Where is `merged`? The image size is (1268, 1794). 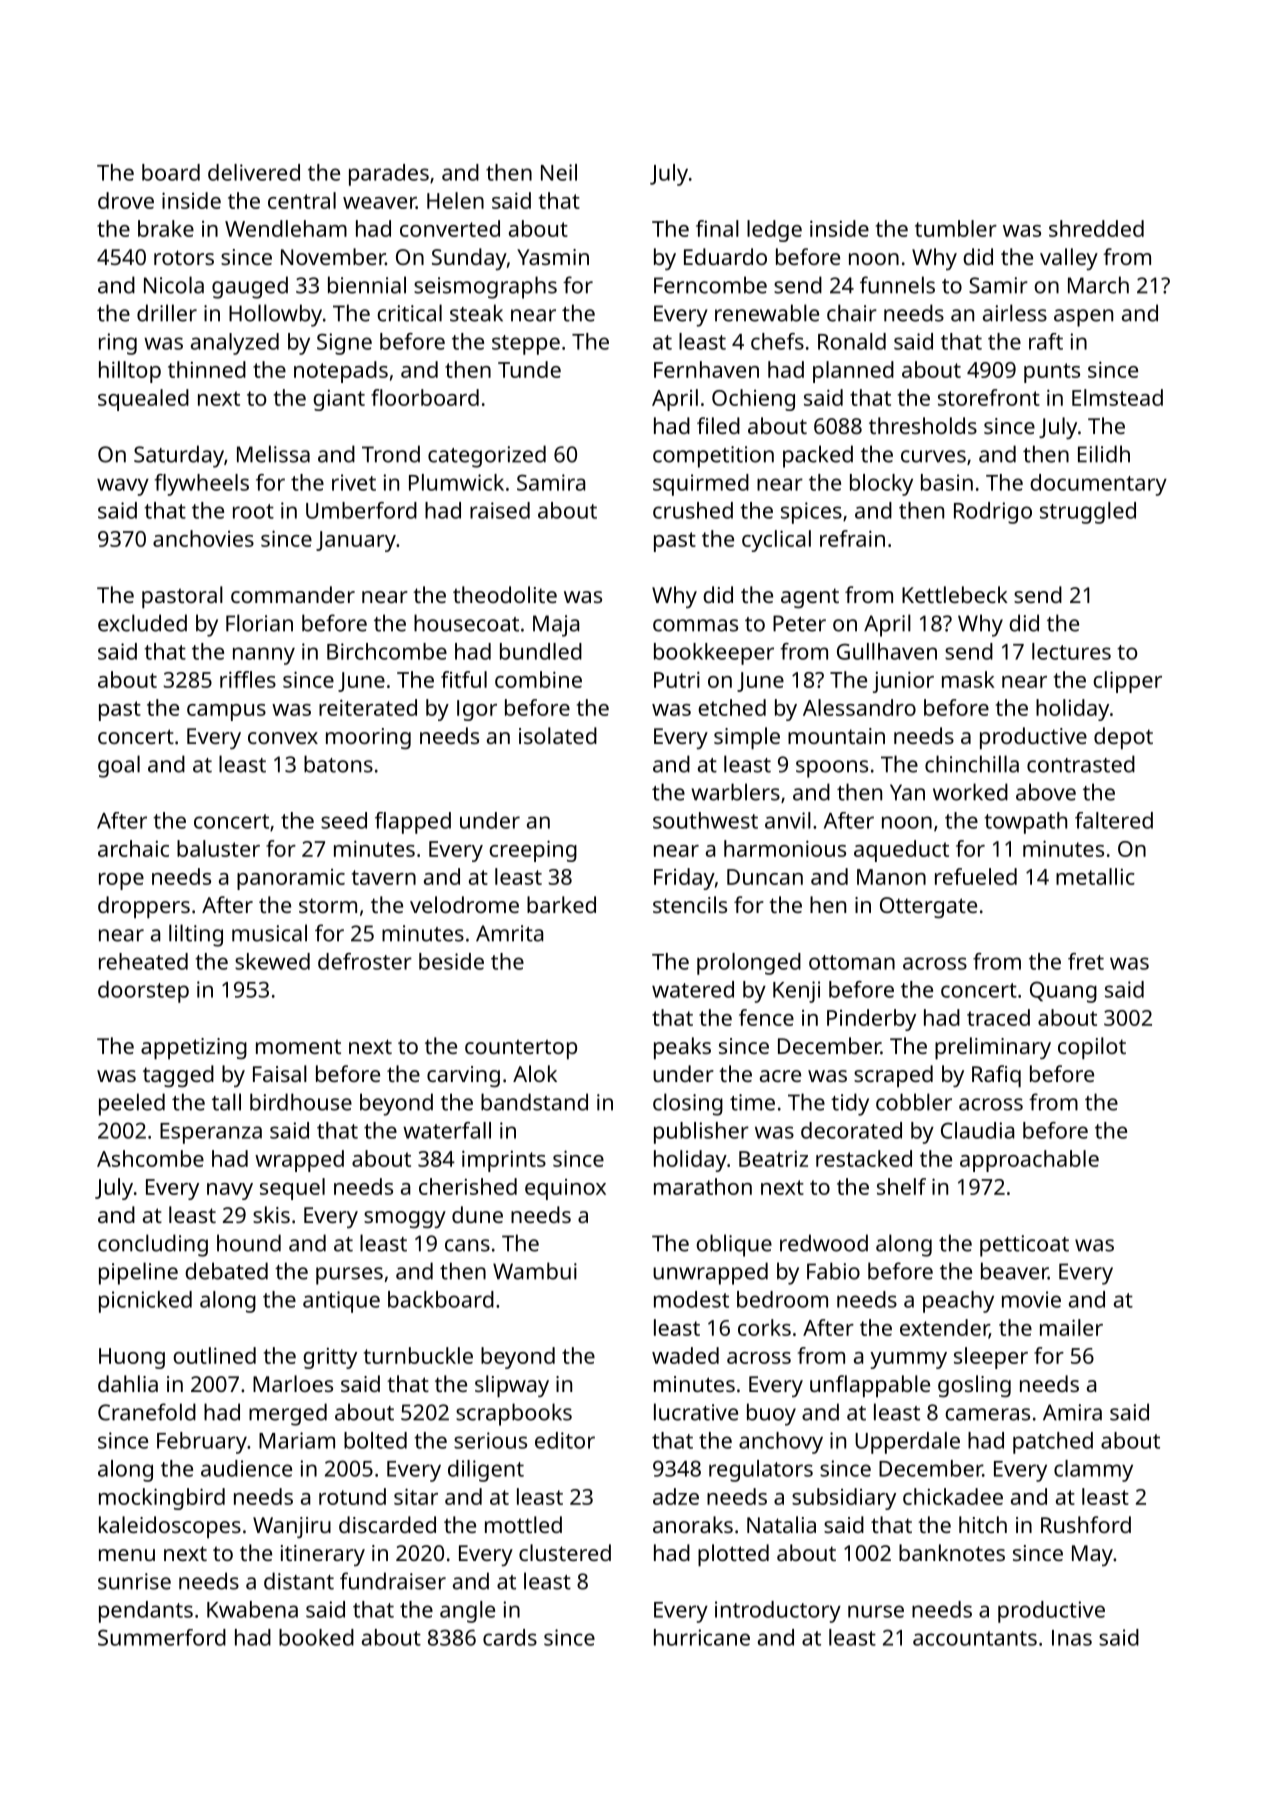 merged is located at coordinates (288, 1414).
